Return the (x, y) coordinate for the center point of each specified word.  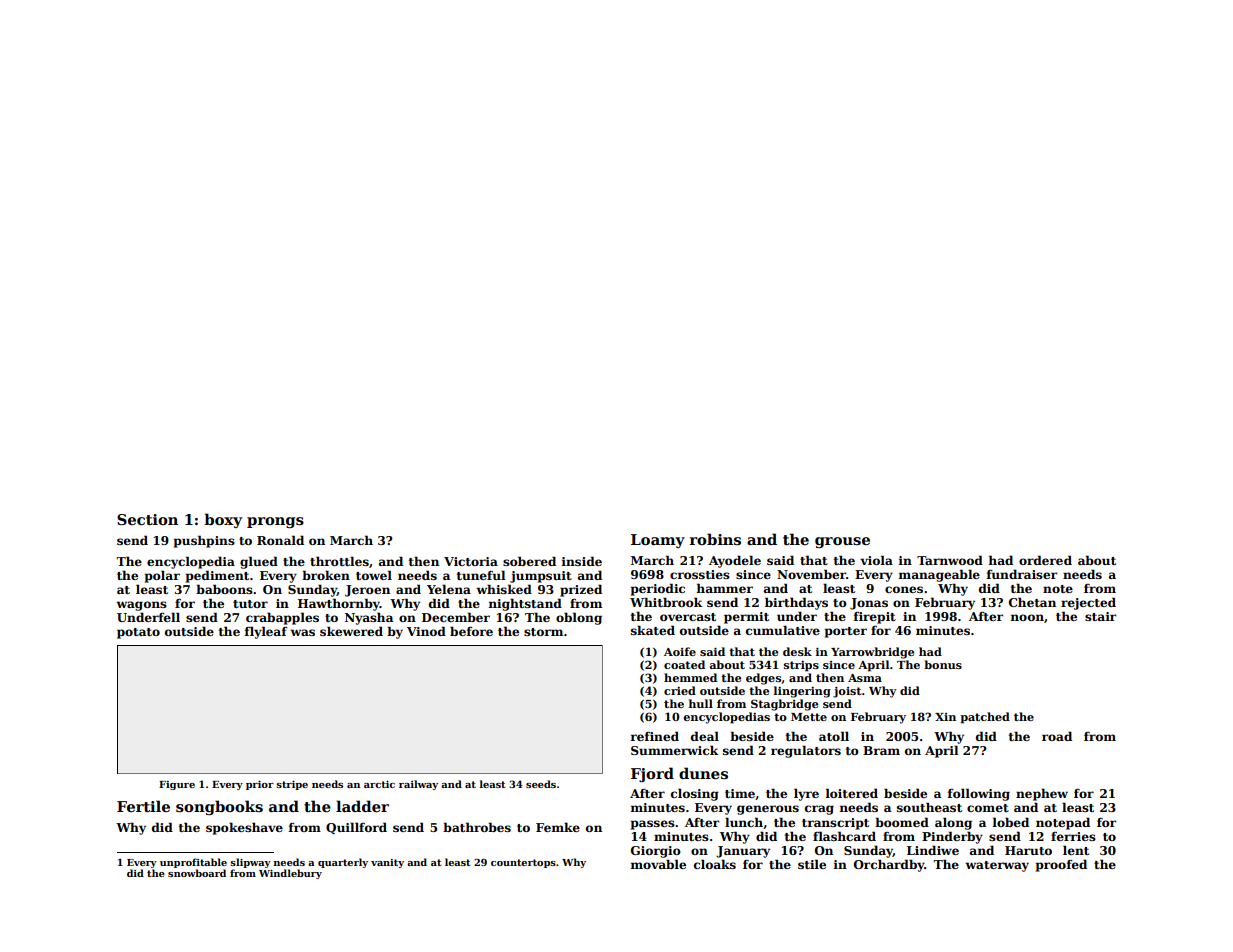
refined (655, 736)
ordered (1045, 560)
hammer (725, 588)
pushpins (204, 541)
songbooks (219, 807)
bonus (943, 664)
